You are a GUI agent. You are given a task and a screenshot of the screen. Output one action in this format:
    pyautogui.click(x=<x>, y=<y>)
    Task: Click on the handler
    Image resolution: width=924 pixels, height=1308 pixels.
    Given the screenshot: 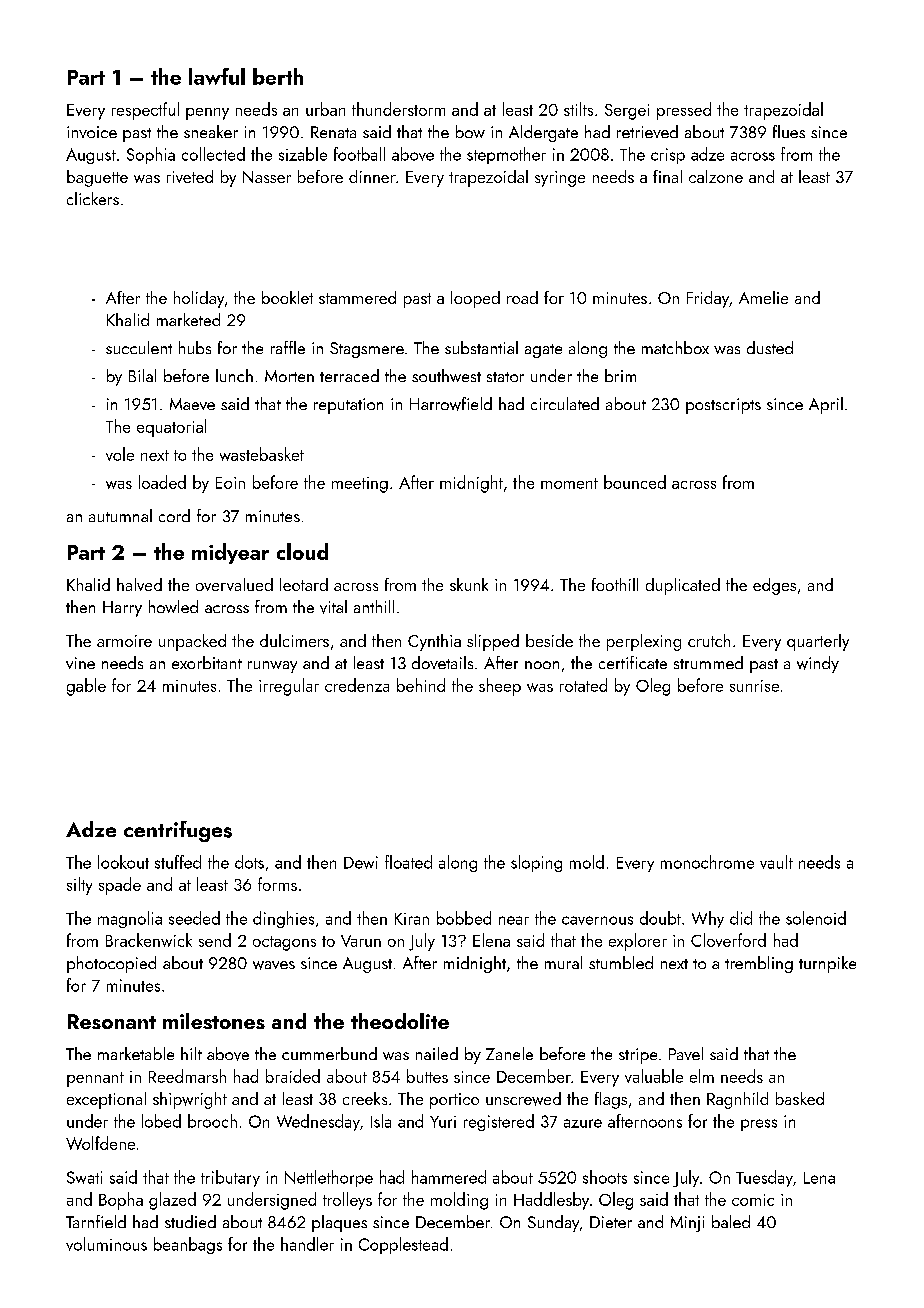 What is the action you would take?
    pyautogui.click(x=307, y=1244)
